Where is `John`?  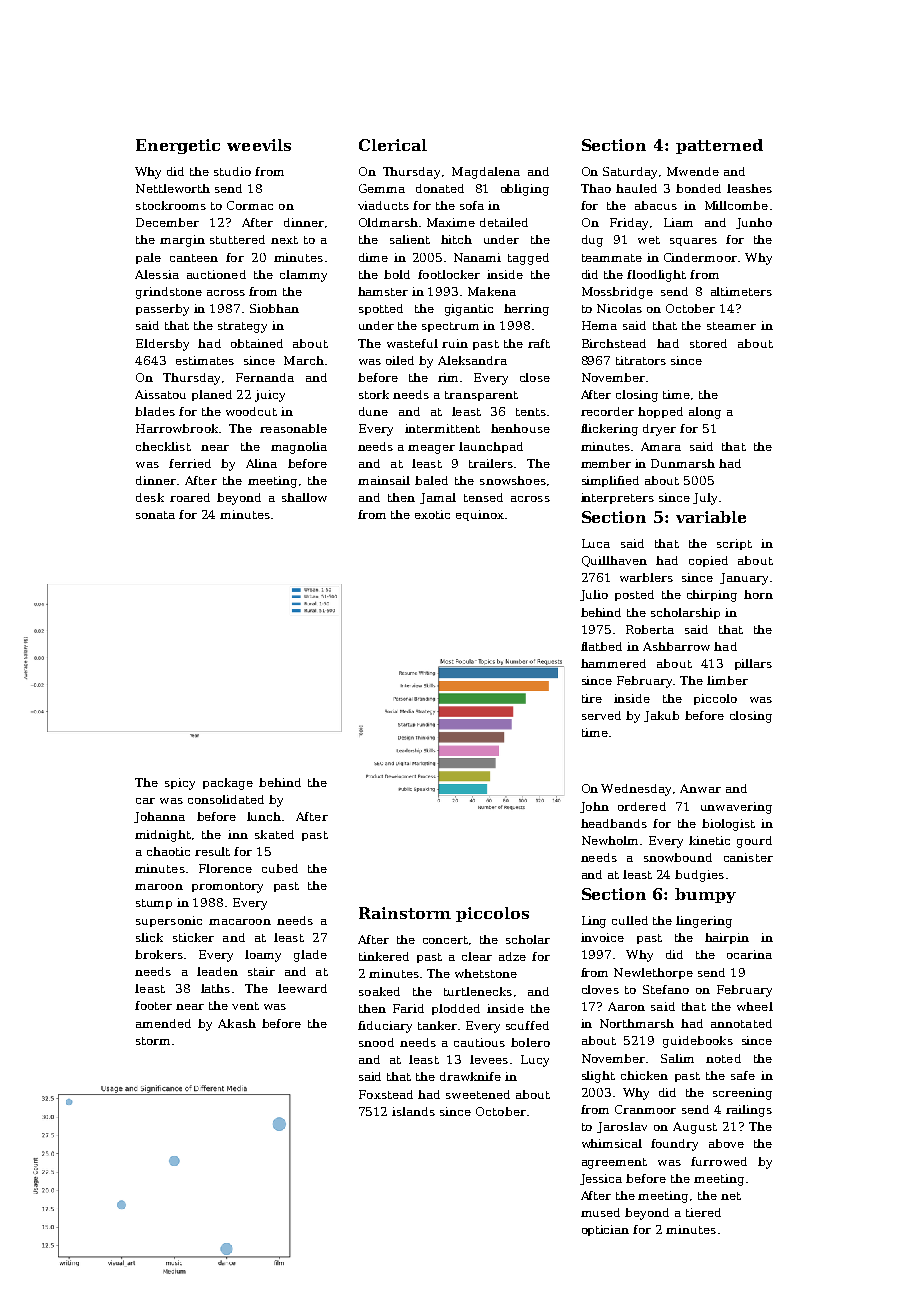
John is located at coordinates (594, 807).
